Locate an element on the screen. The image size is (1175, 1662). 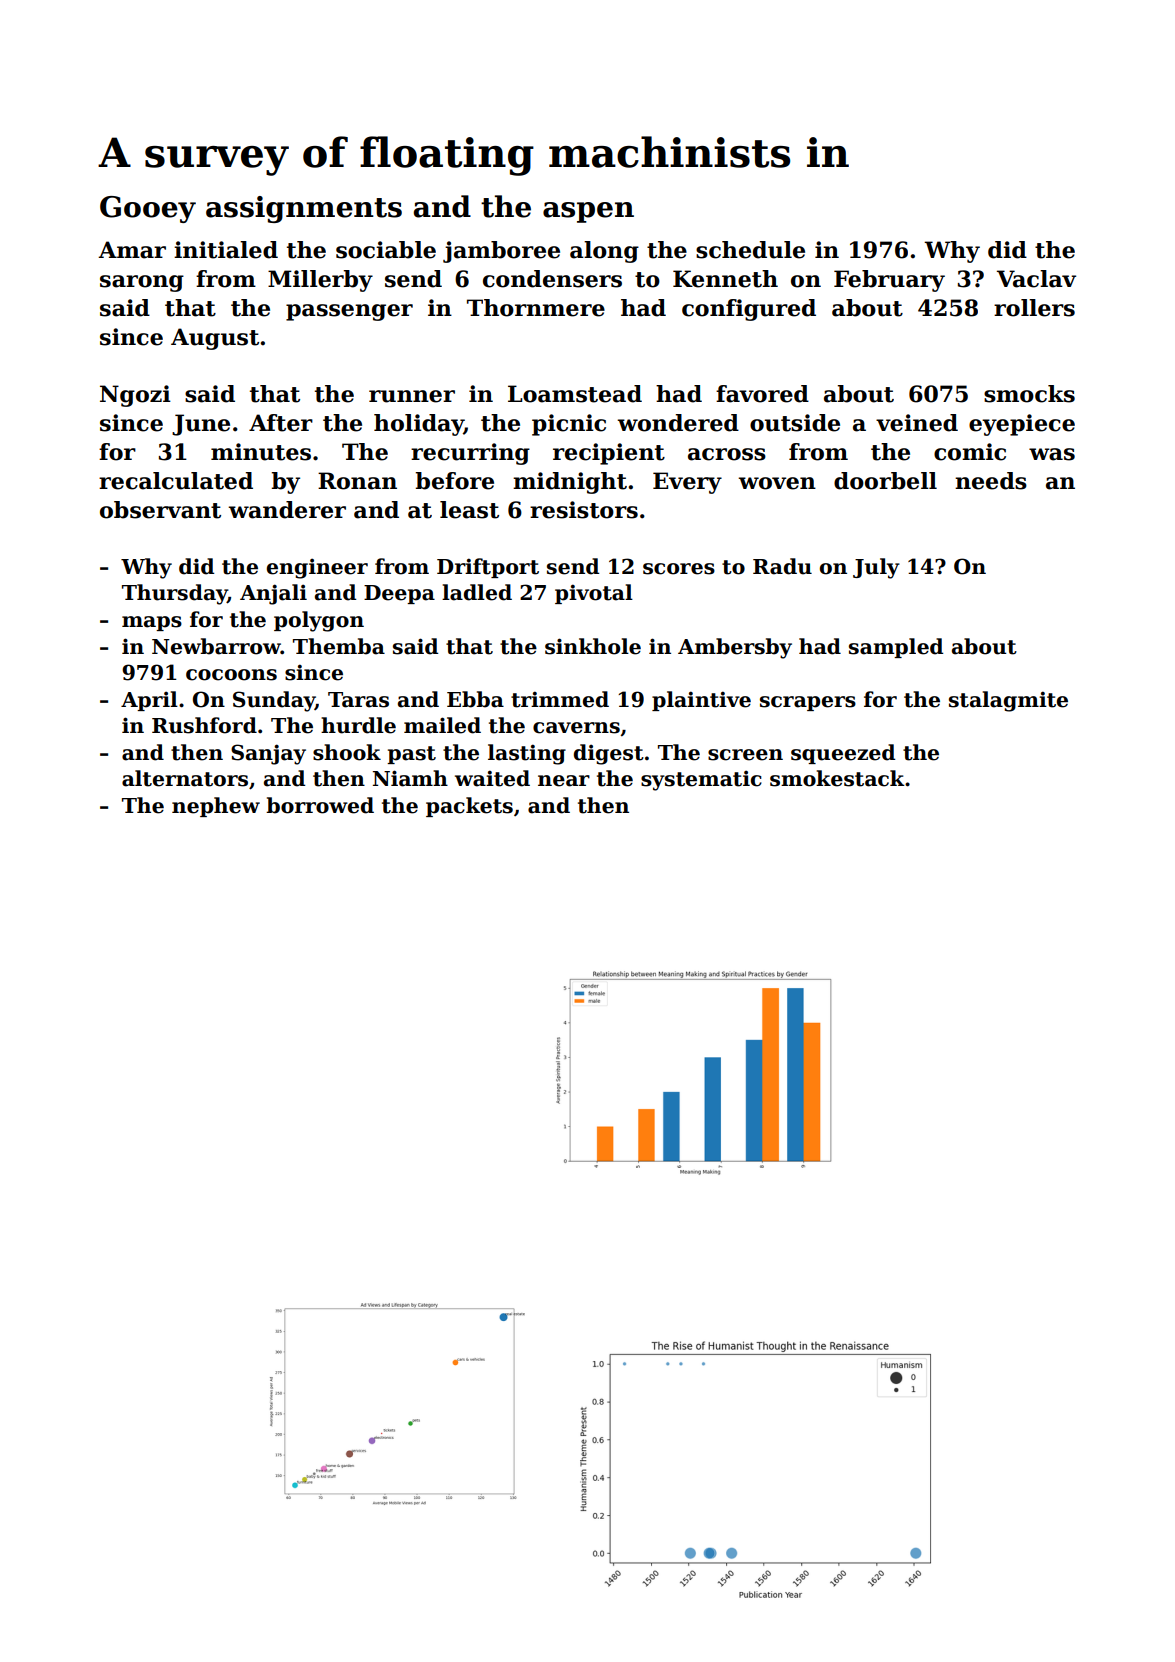
schedule is located at coordinates (750, 250).
